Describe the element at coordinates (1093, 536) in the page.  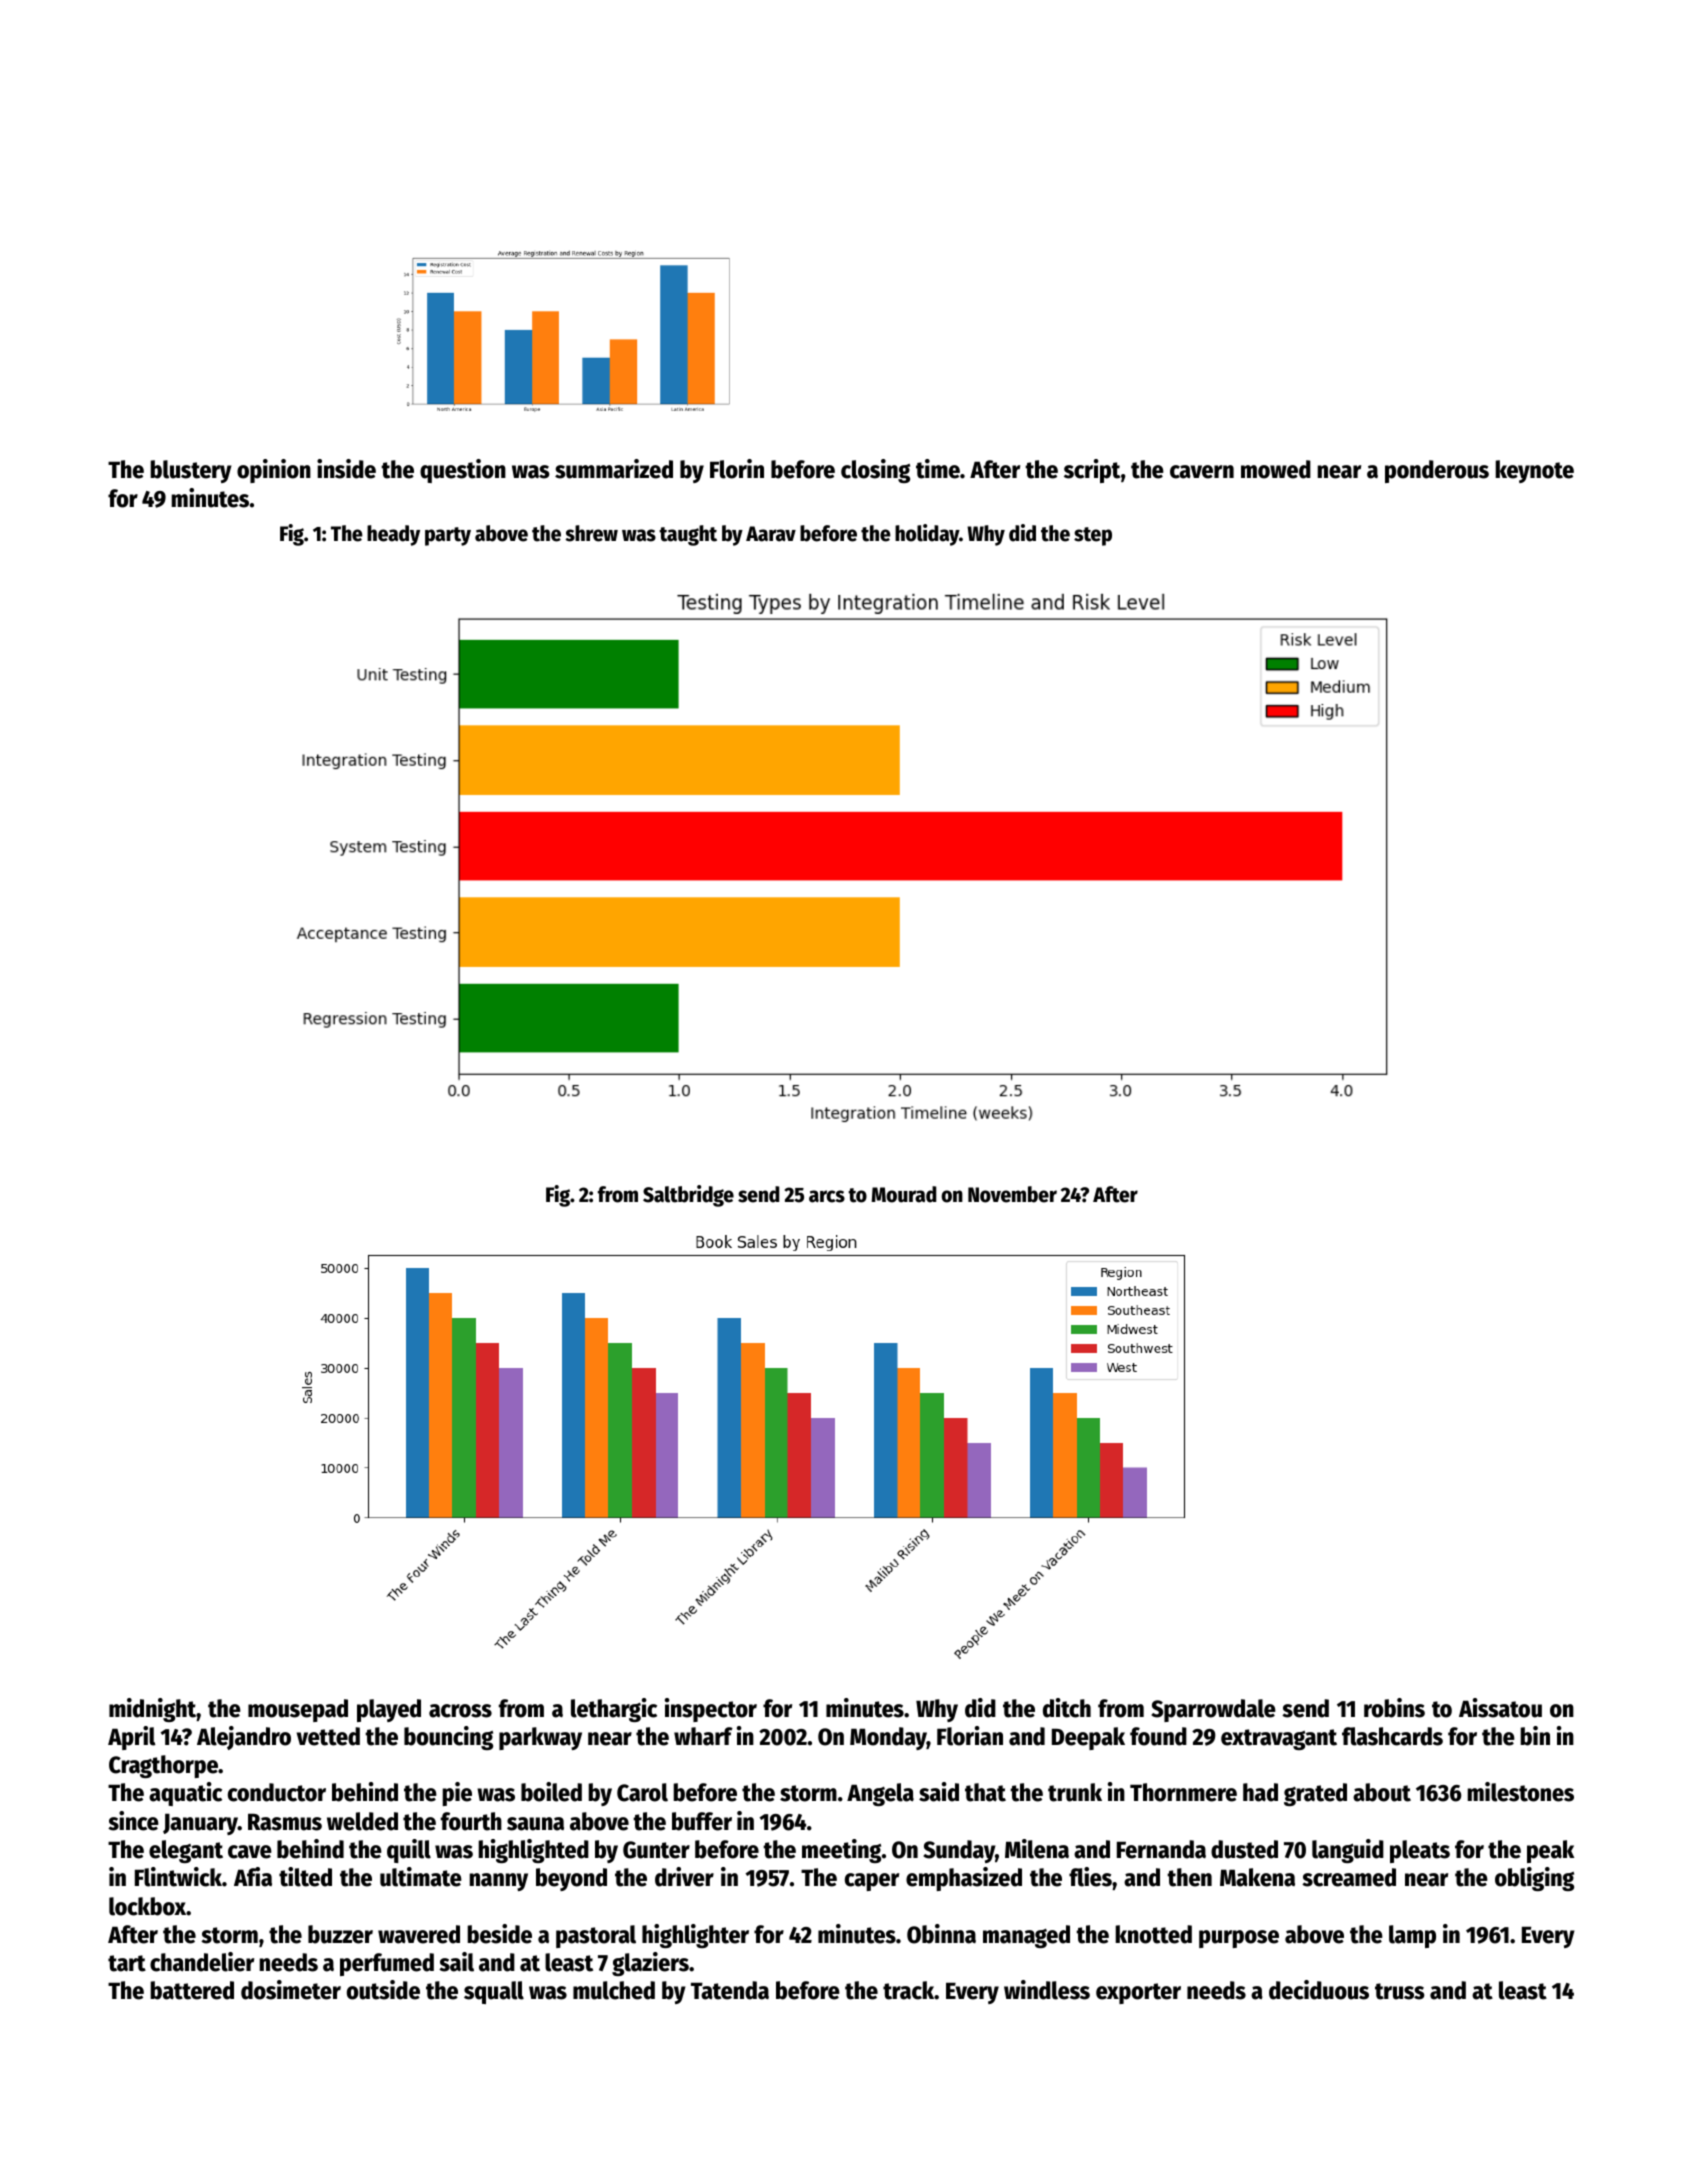
I see `step` at that location.
